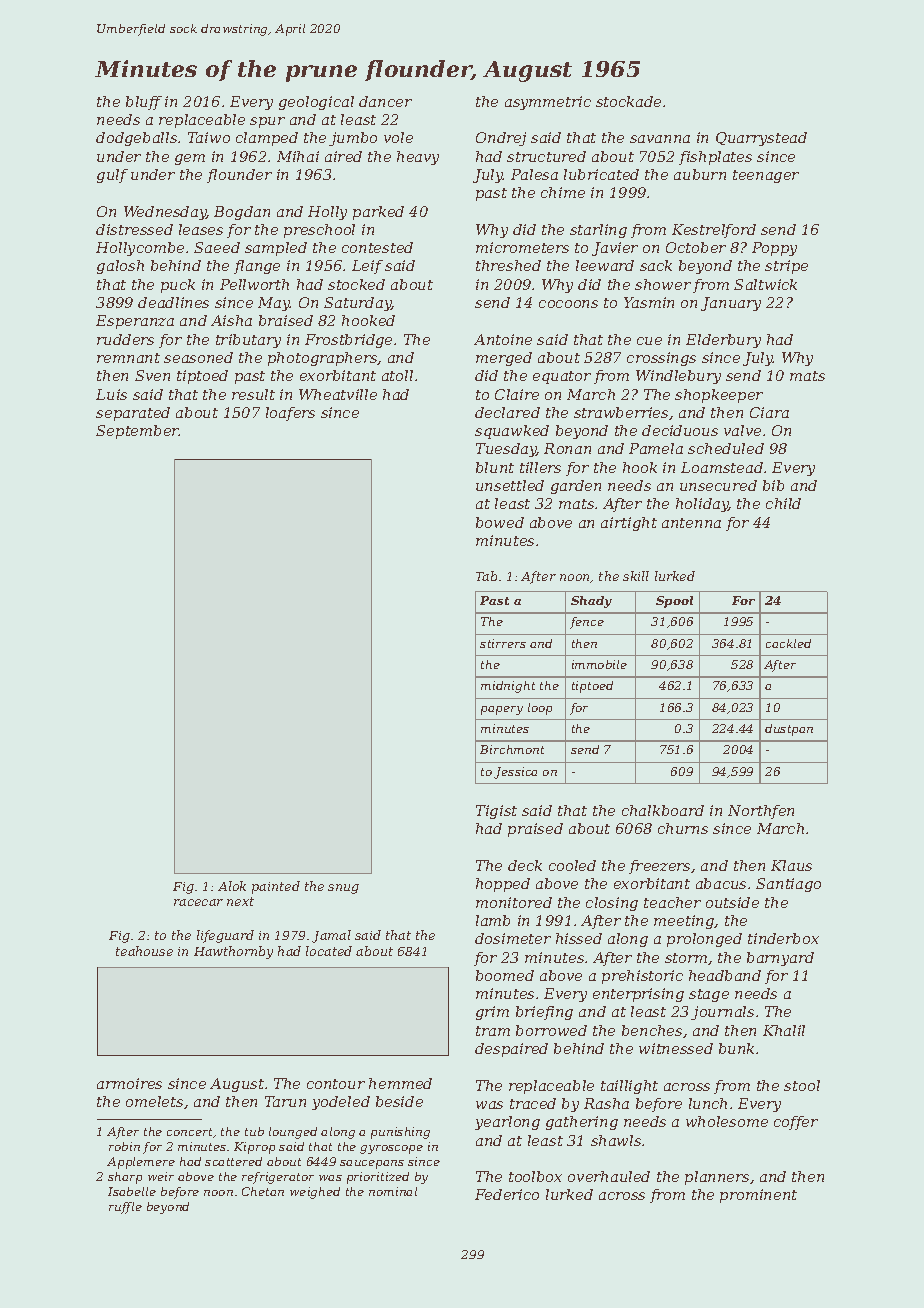 The width and height of the screenshot is (924, 1308). I want to click on Alok, so click(232, 886).
